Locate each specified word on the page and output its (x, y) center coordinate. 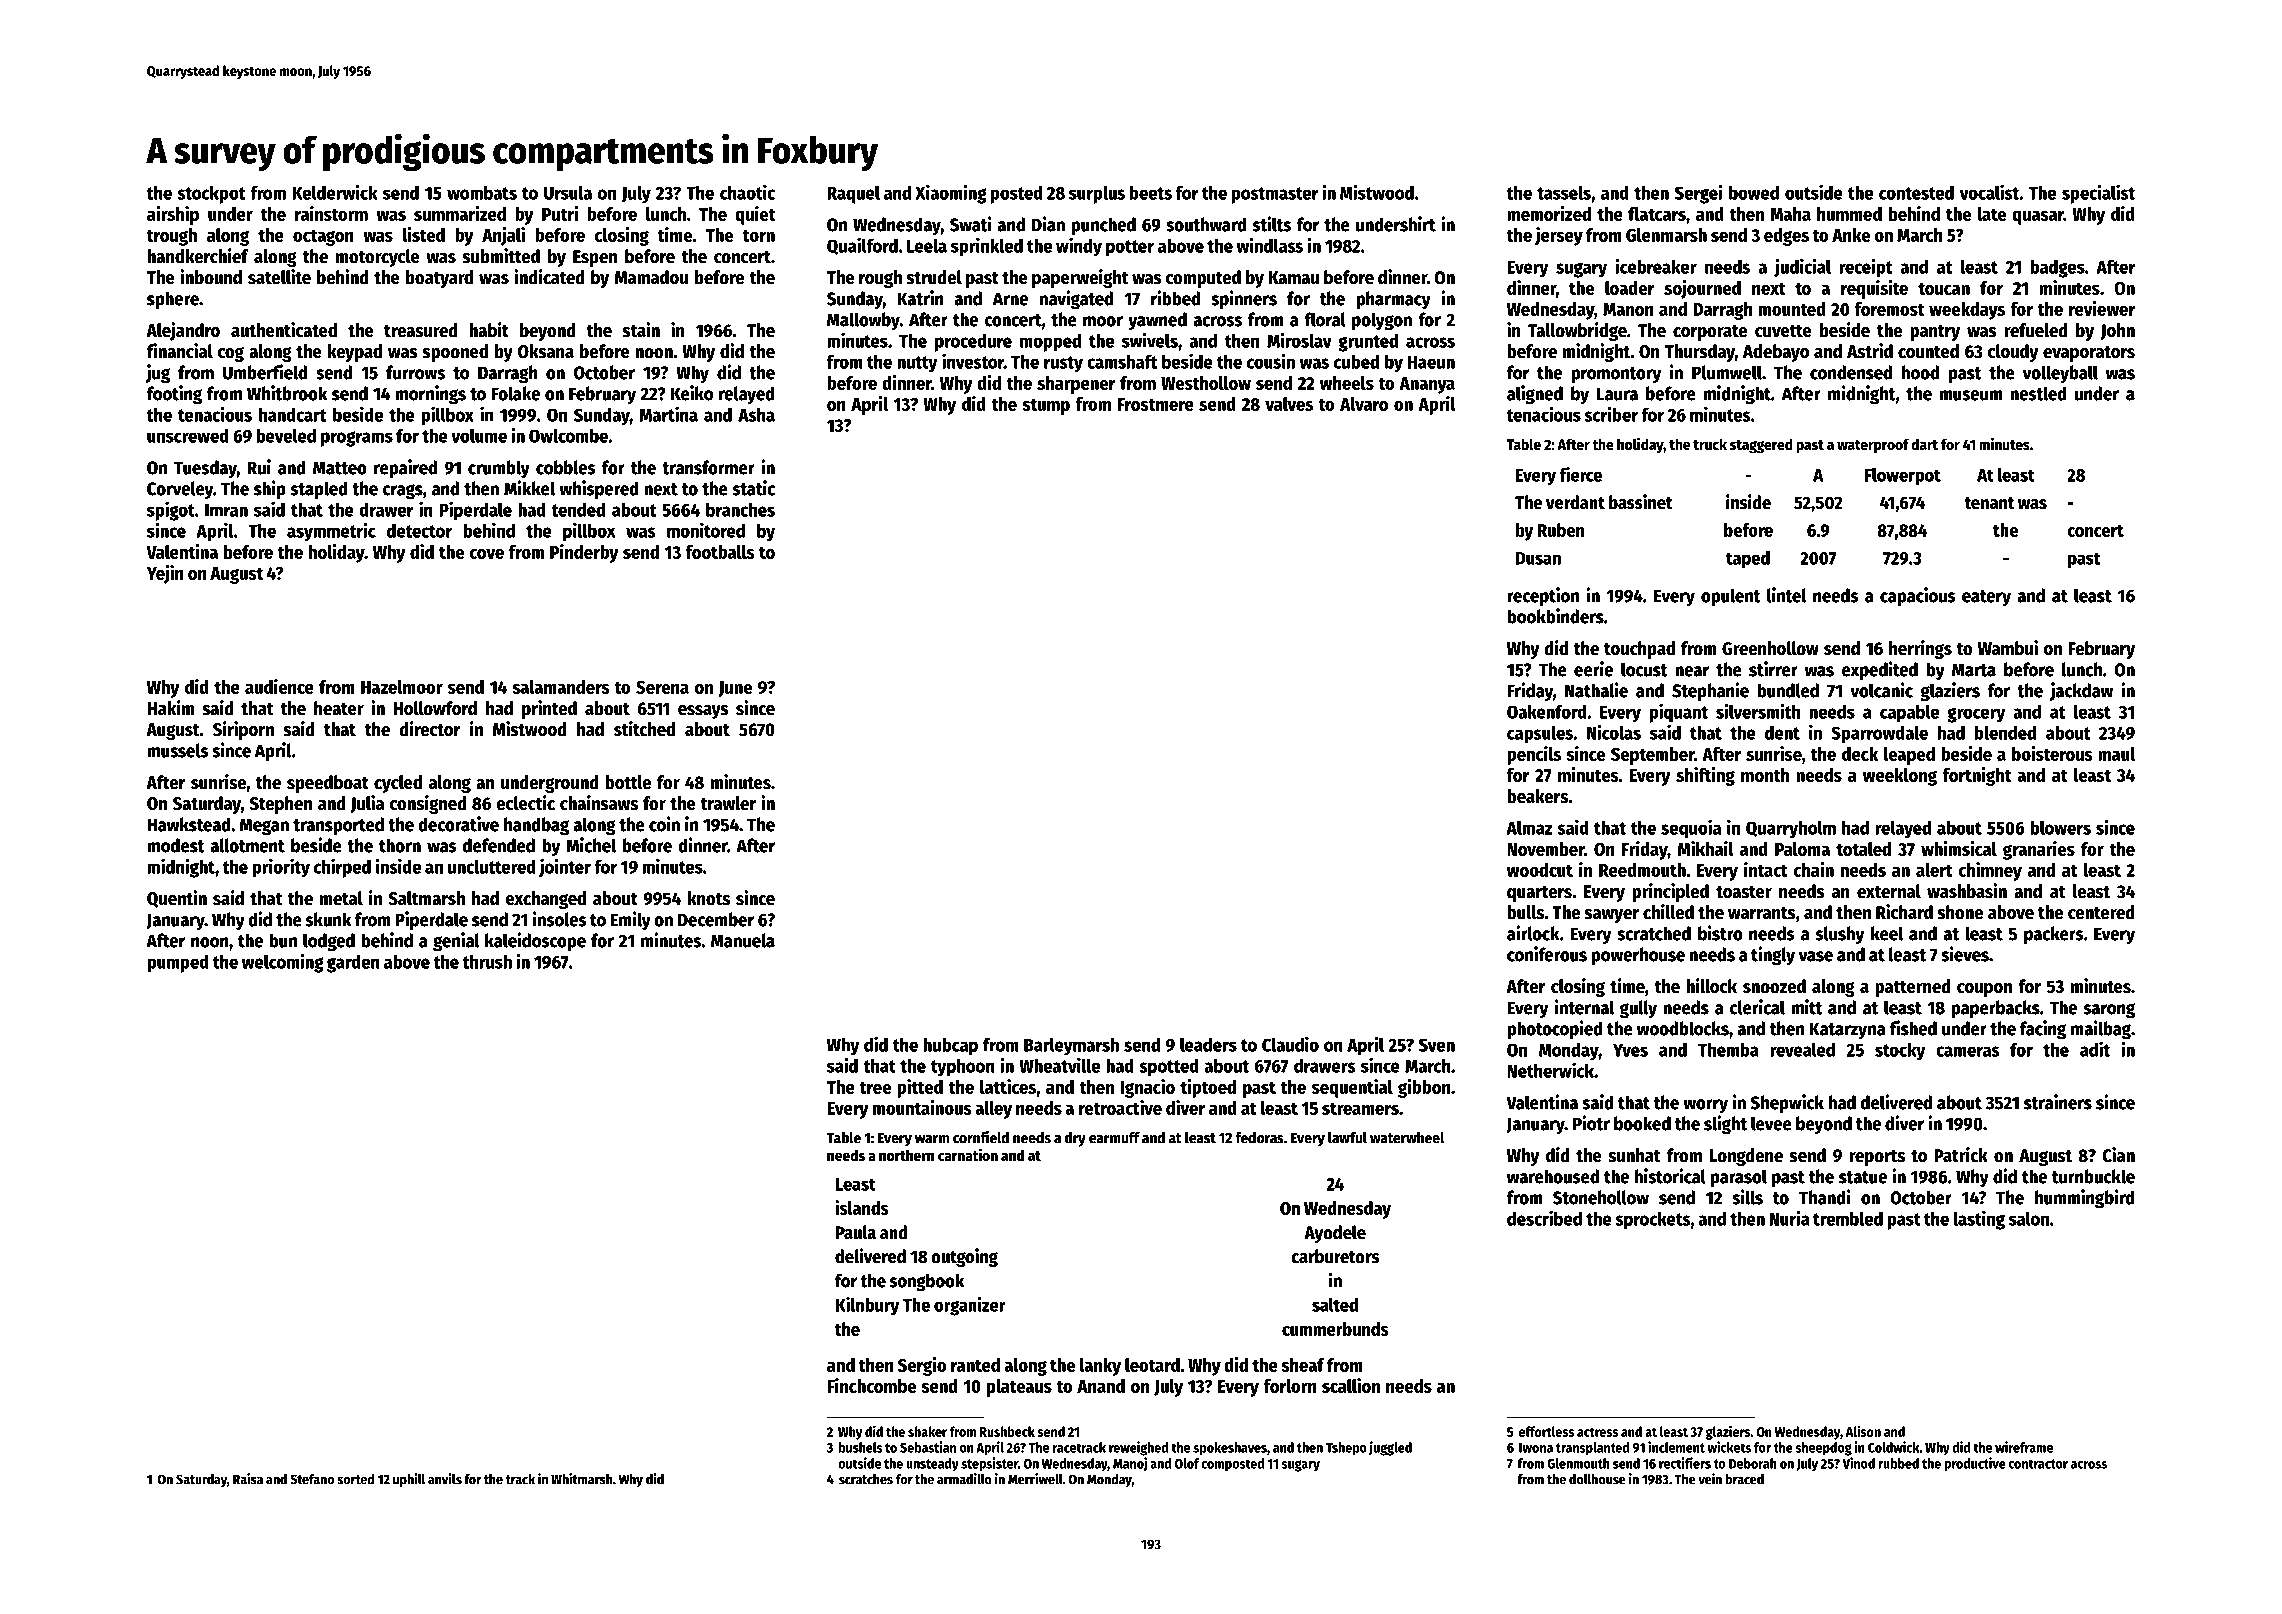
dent (1782, 733)
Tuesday (205, 469)
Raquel (853, 195)
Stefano (312, 1479)
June (735, 689)
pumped (178, 964)
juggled (1390, 1448)
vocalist (1990, 192)
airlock (1533, 933)
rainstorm (331, 213)
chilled (1668, 912)
